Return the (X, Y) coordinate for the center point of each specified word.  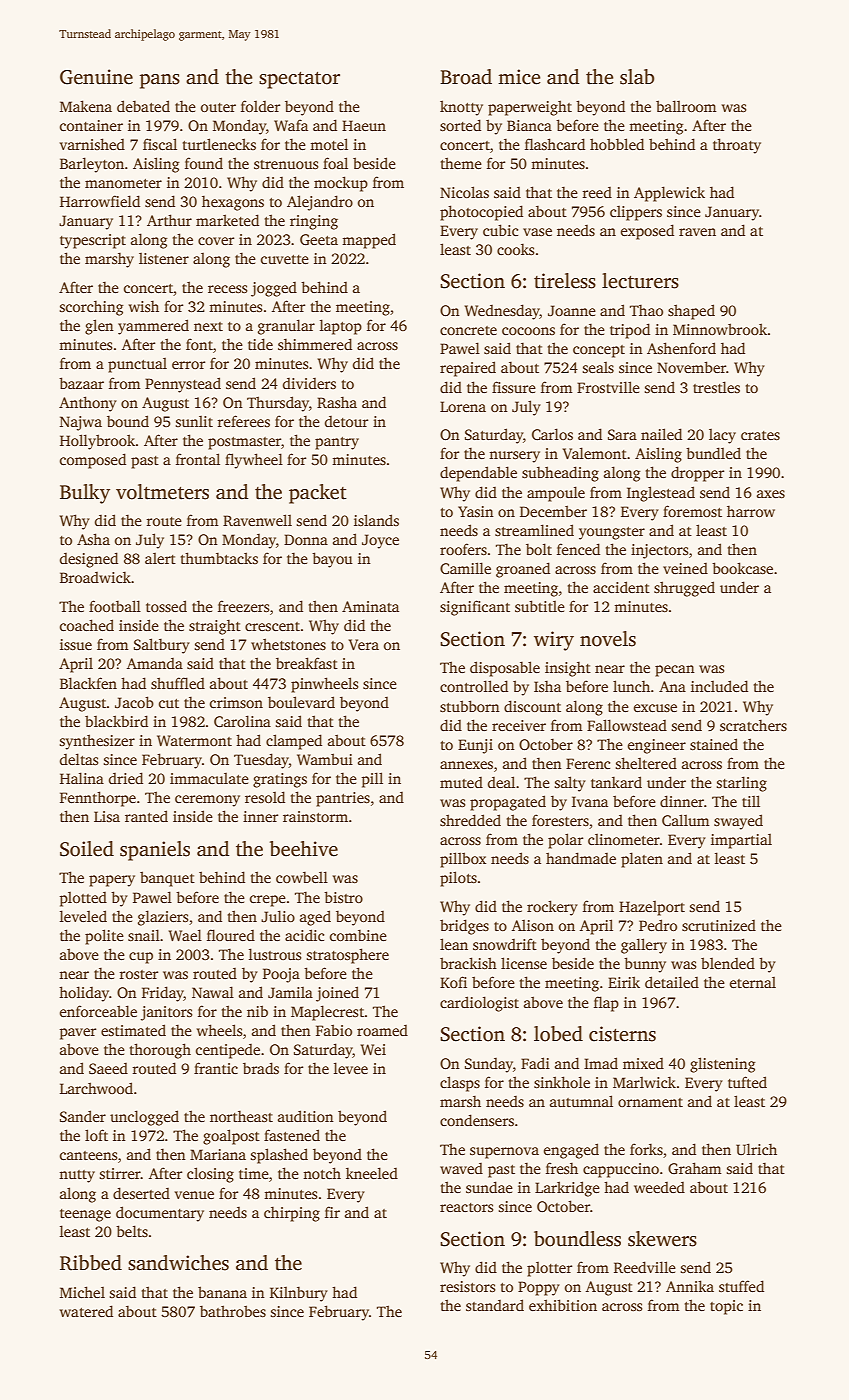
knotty (461, 108)
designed (89, 560)
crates (760, 435)
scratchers (753, 725)
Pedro (658, 925)
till (751, 801)
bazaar (81, 383)
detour (346, 421)
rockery (552, 908)
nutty (77, 1176)
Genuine (96, 77)
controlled (474, 686)
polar (565, 841)
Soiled (87, 849)
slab (637, 77)
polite (104, 937)
